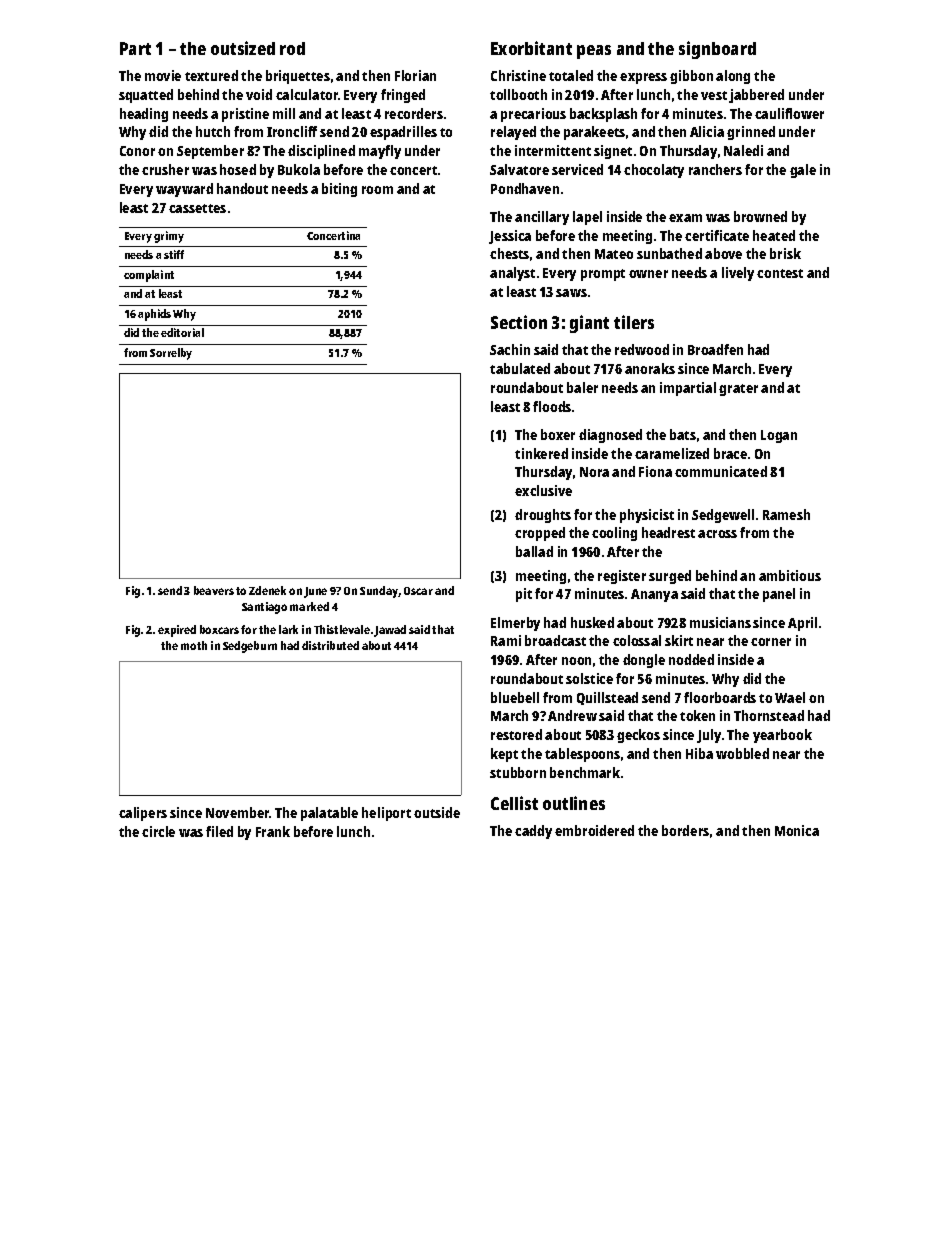 This document has height=1233, width=952. Describe the element at coordinates (437, 812) in the document. I see `outside` at that location.
